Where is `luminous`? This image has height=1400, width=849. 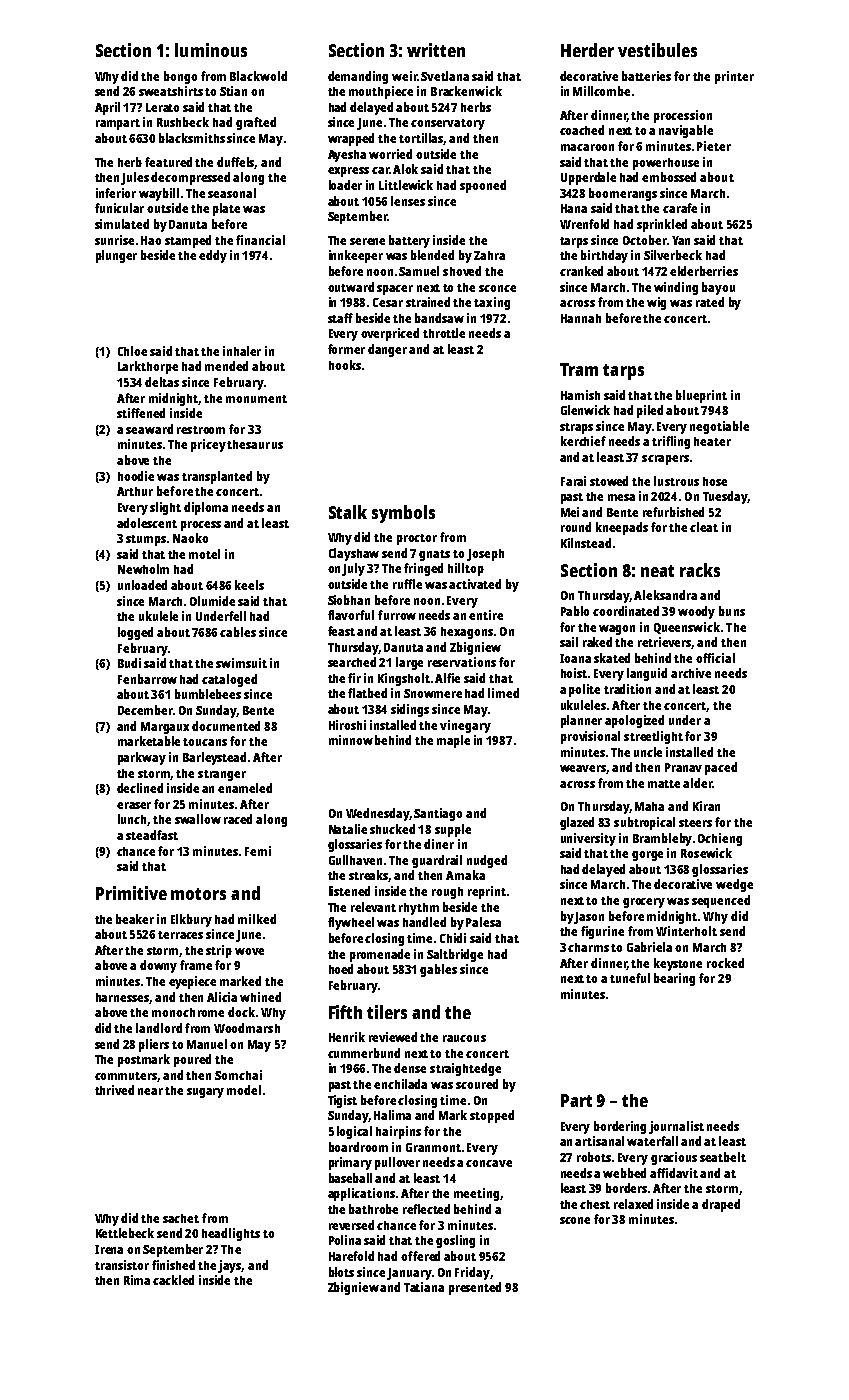
luminous is located at coordinates (211, 50).
